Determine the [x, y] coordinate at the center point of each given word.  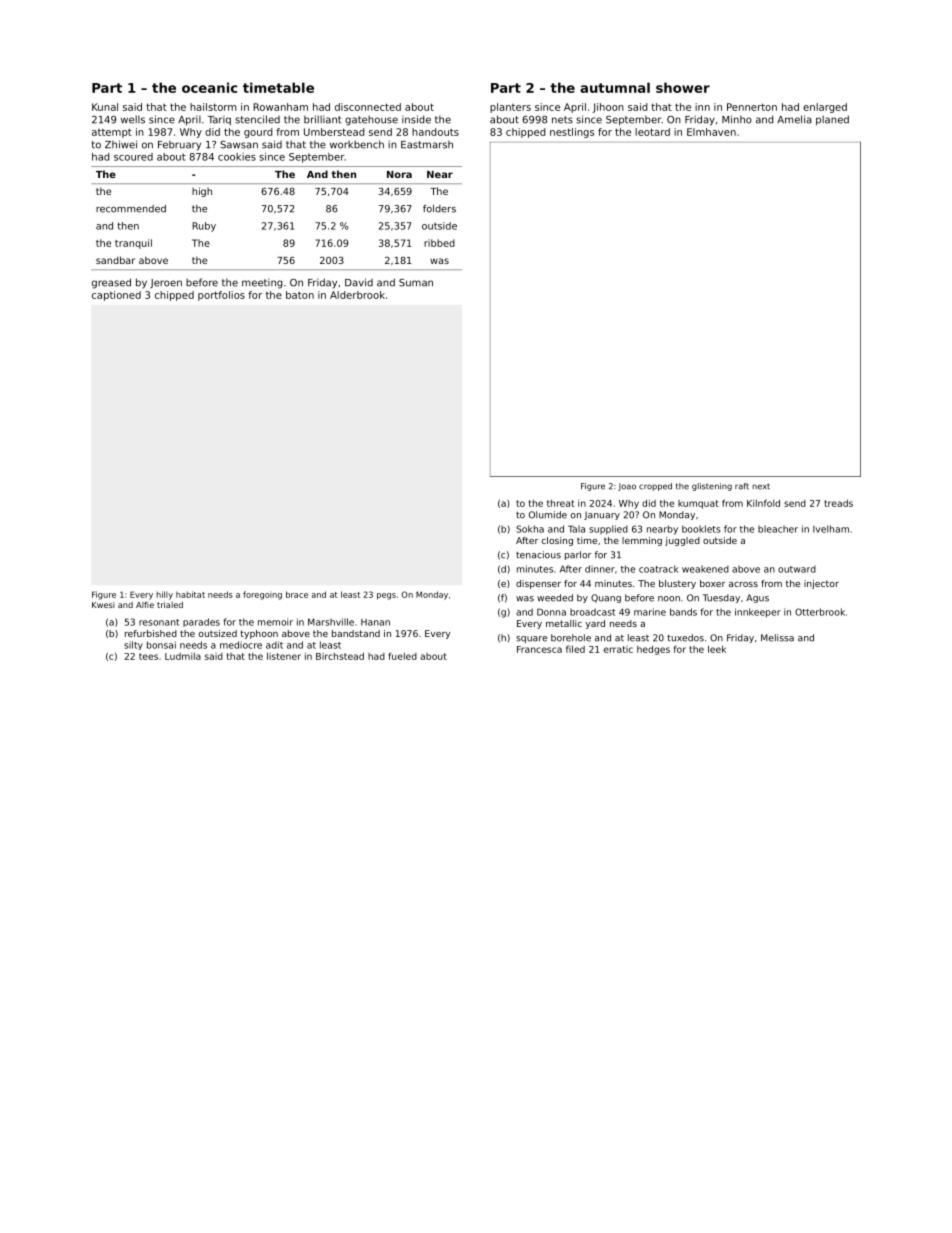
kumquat [698, 504]
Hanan [375, 622]
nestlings [572, 133]
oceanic [209, 87]
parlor [578, 555]
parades [201, 622]
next [761, 486]
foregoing [262, 595]
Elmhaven [711, 132]
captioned [116, 296]
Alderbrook [357, 295]
